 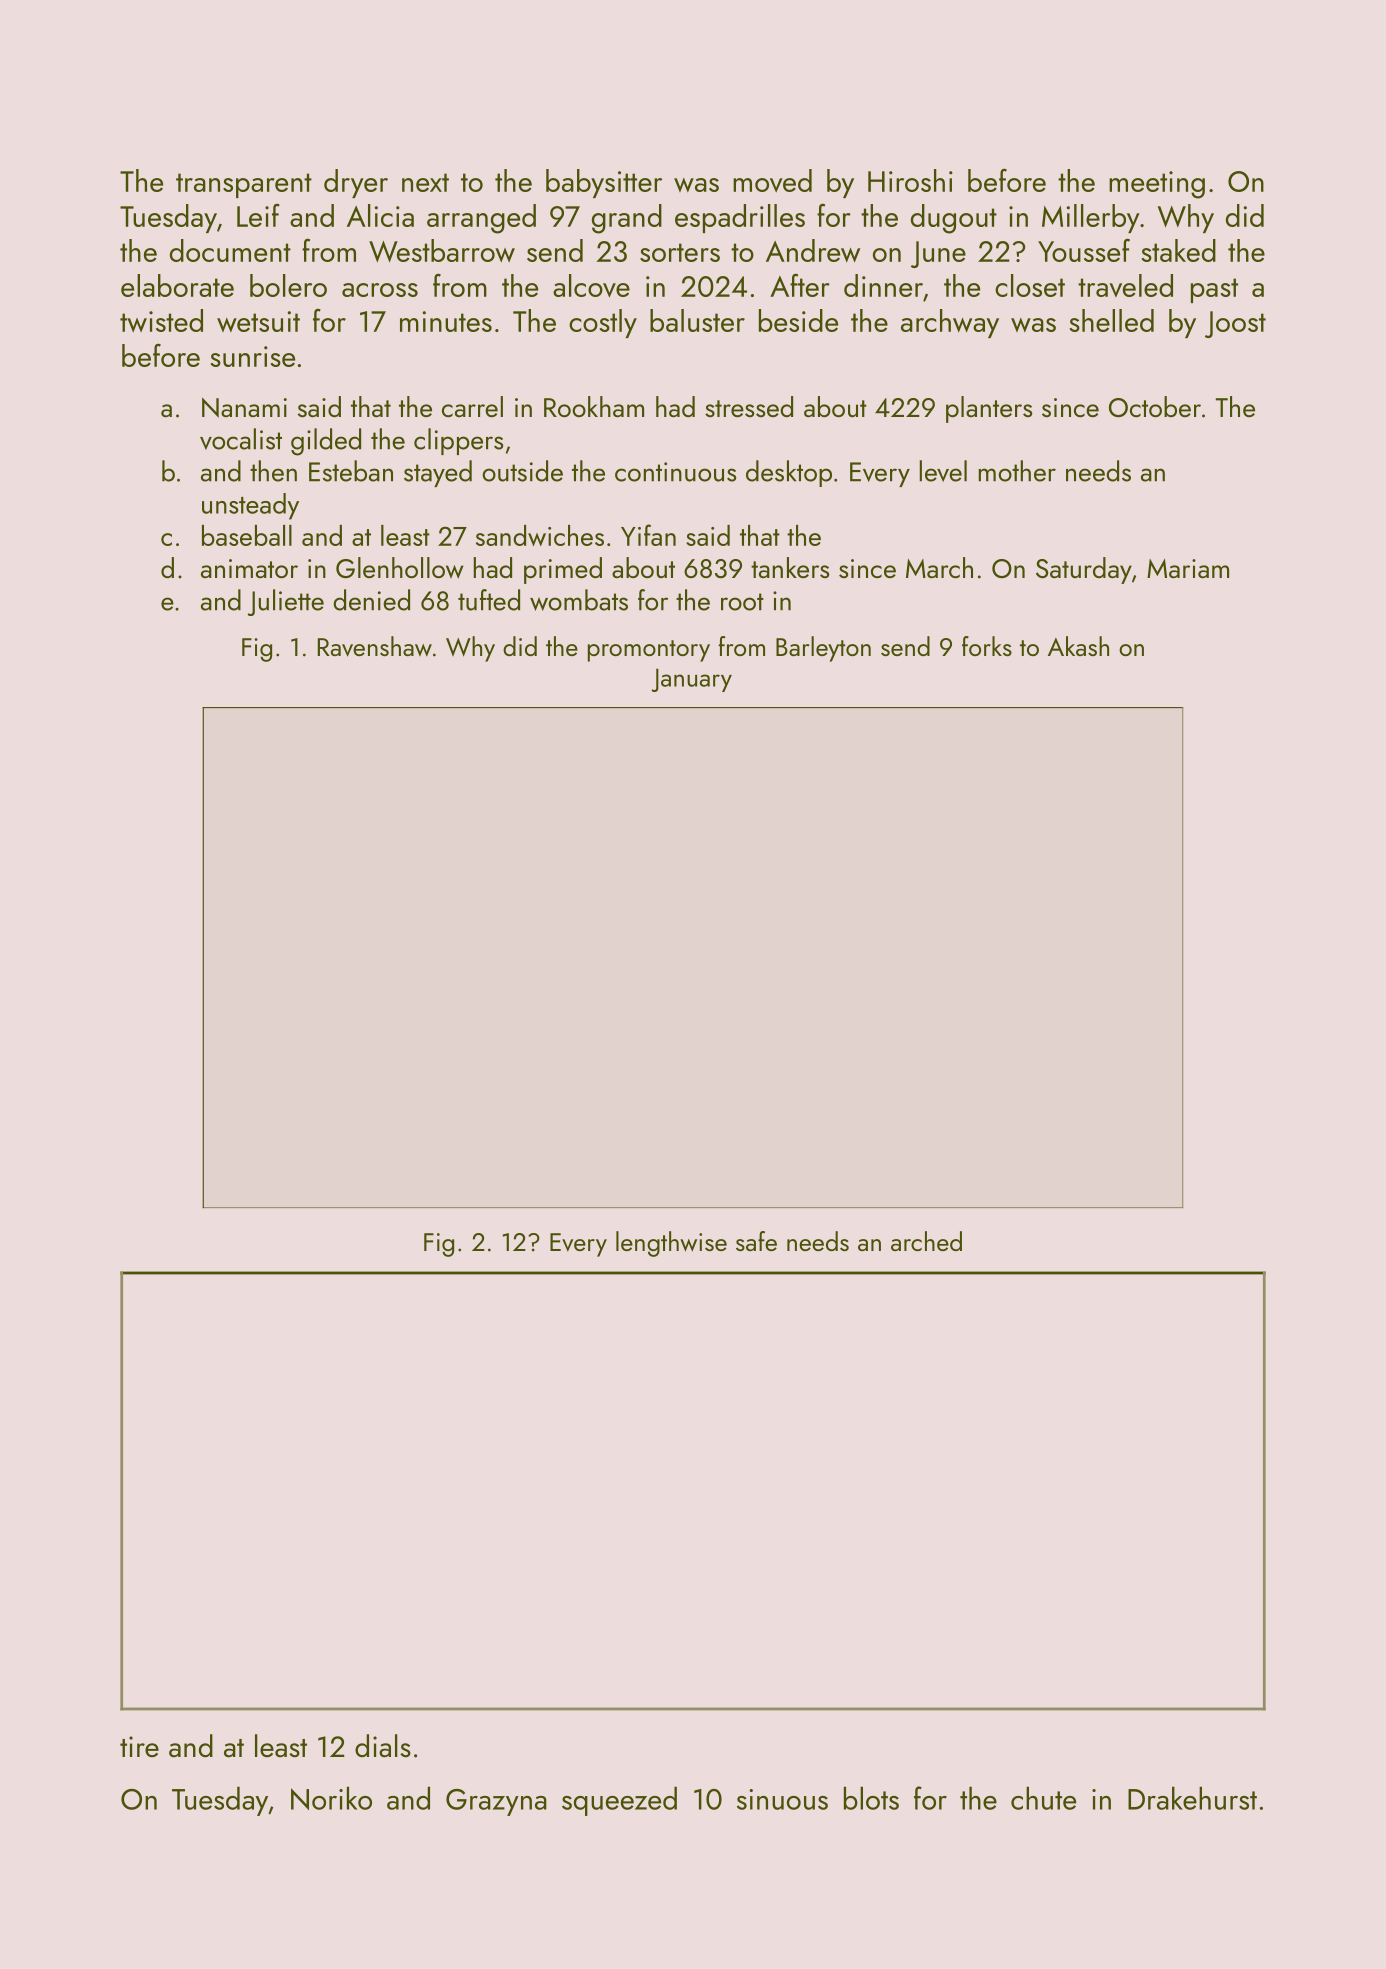 What do you see at coordinates (671, 1244) in the screenshot?
I see `lengthwise` at bounding box center [671, 1244].
